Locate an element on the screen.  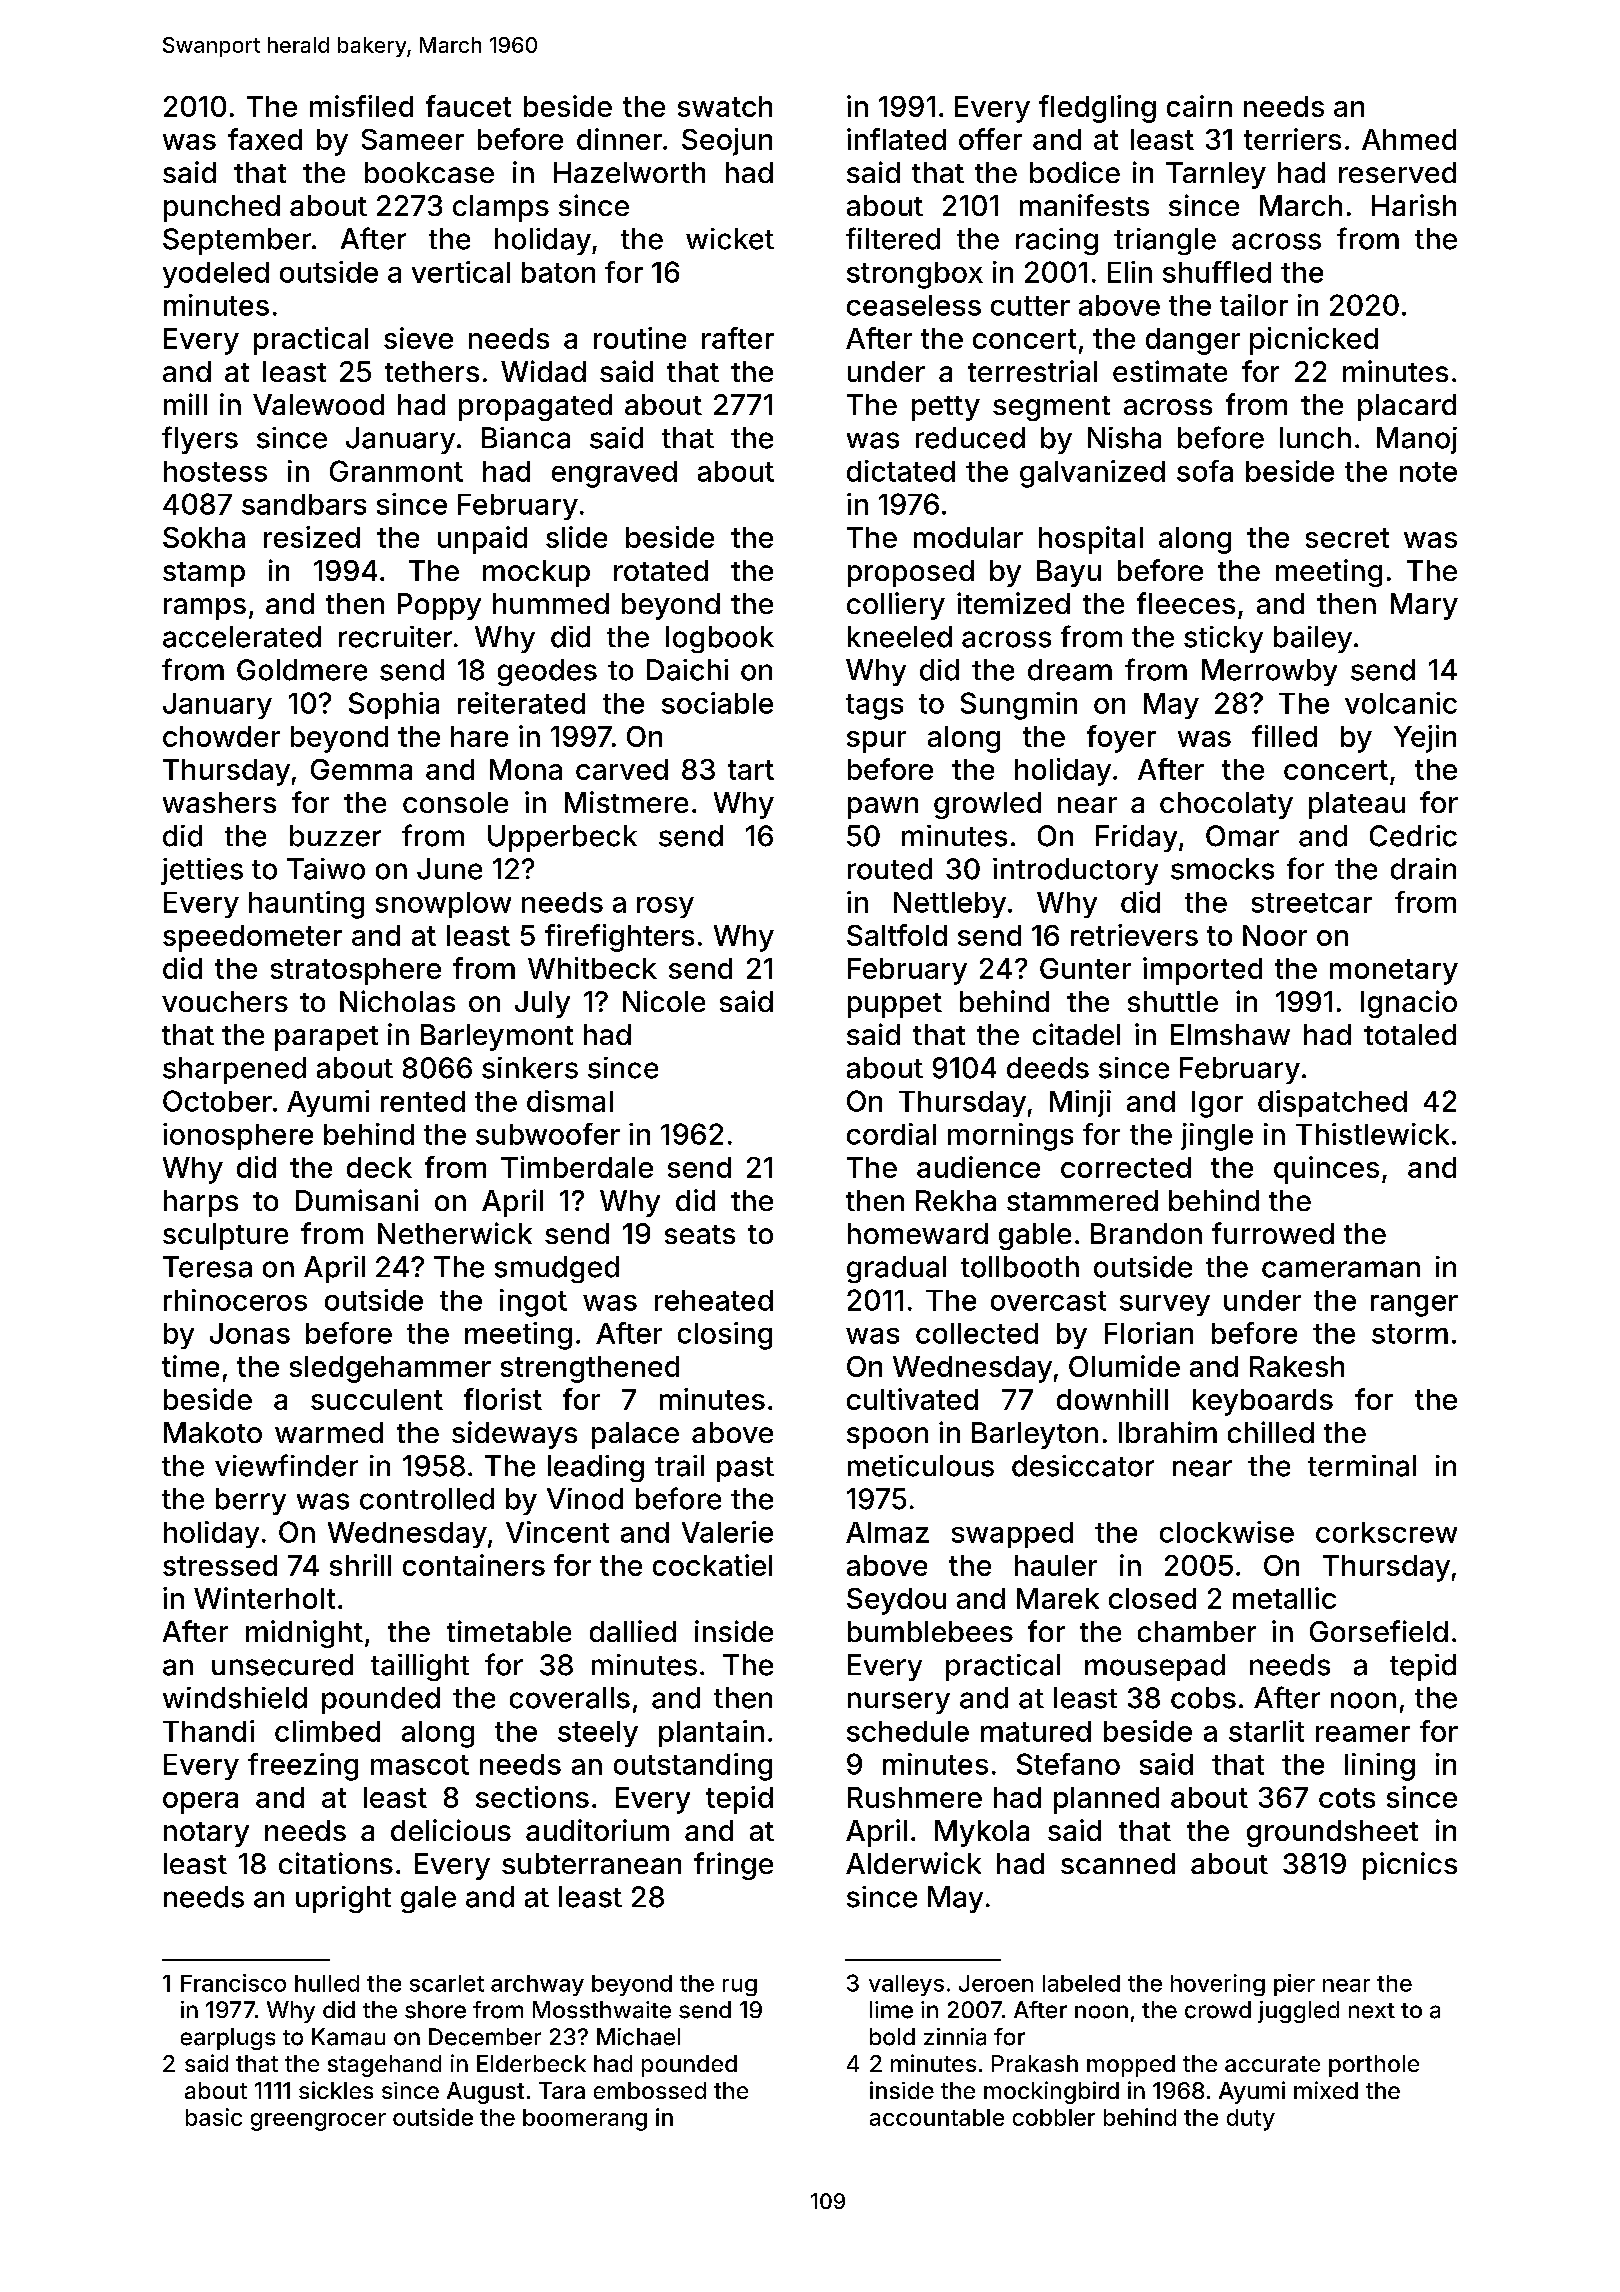
Goldmere is located at coordinates (302, 670).
